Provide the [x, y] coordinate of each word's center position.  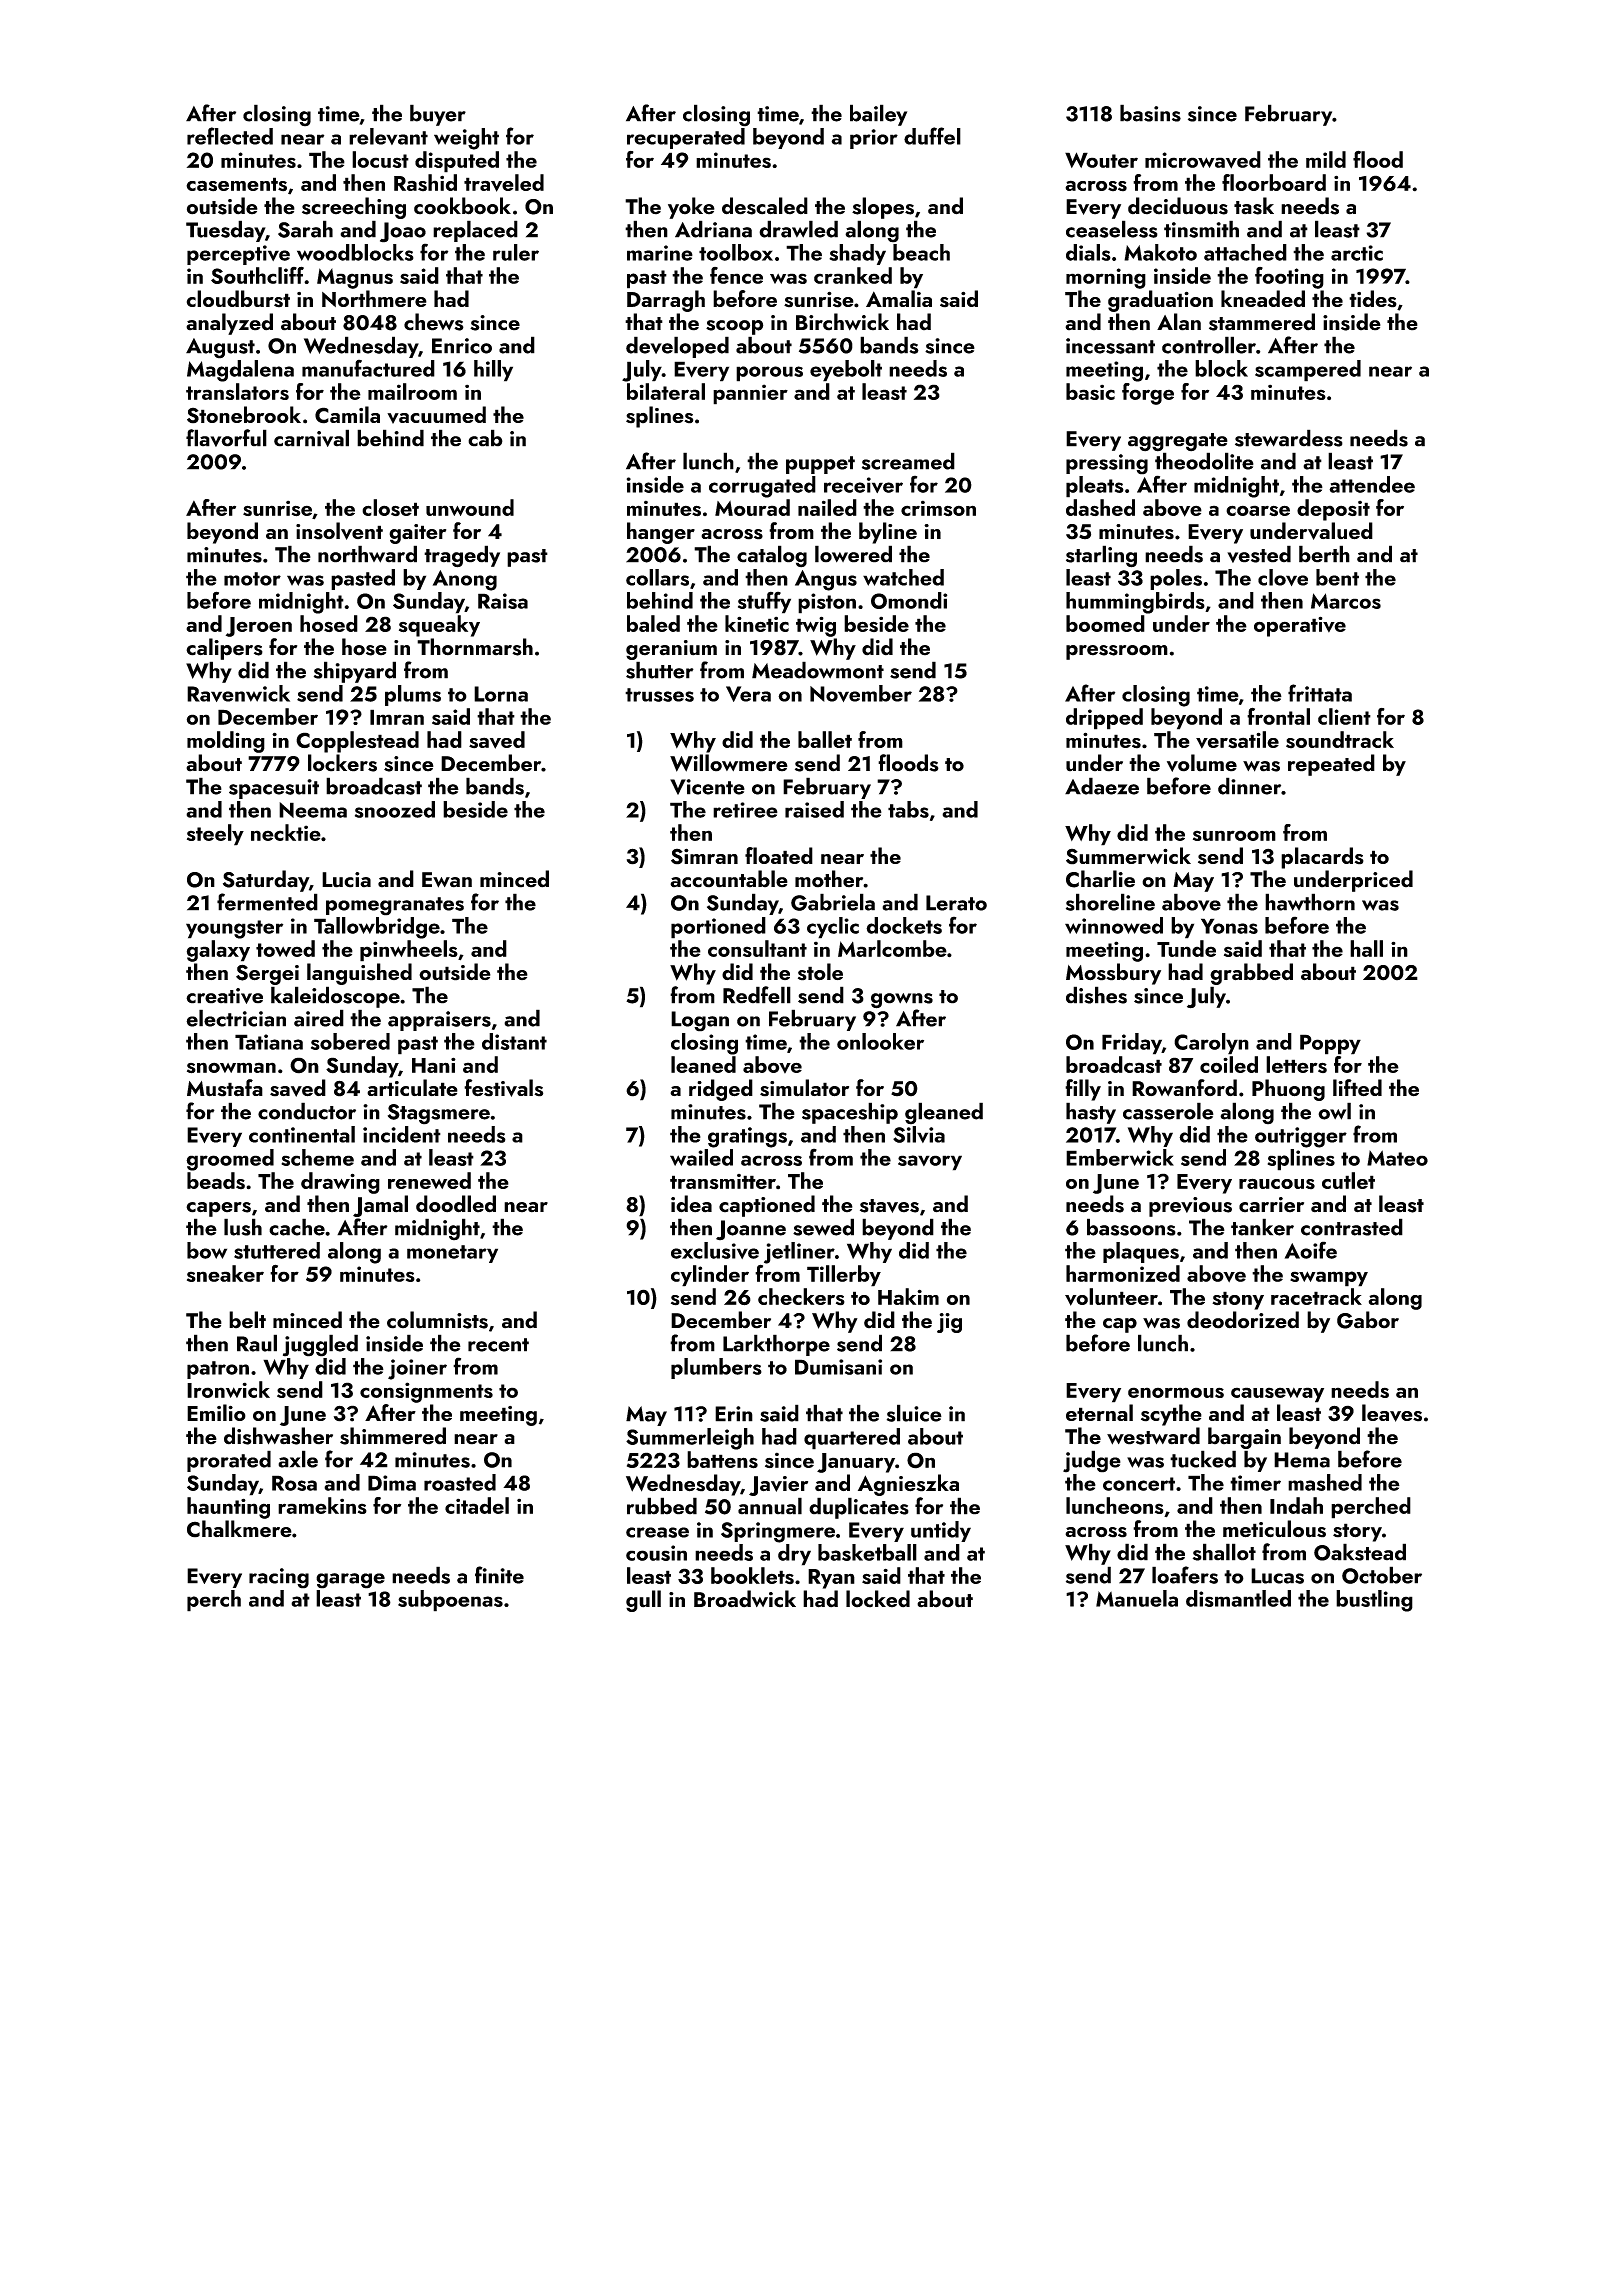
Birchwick [842, 322]
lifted [1357, 1088]
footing [1289, 278]
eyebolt [846, 371]
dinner [1249, 786]
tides [1373, 299]
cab [485, 438]
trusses [659, 695]
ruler [516, 252]
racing [279, 1578]
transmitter [723, 1182]
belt [247, 1320]
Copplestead [357, 742]
